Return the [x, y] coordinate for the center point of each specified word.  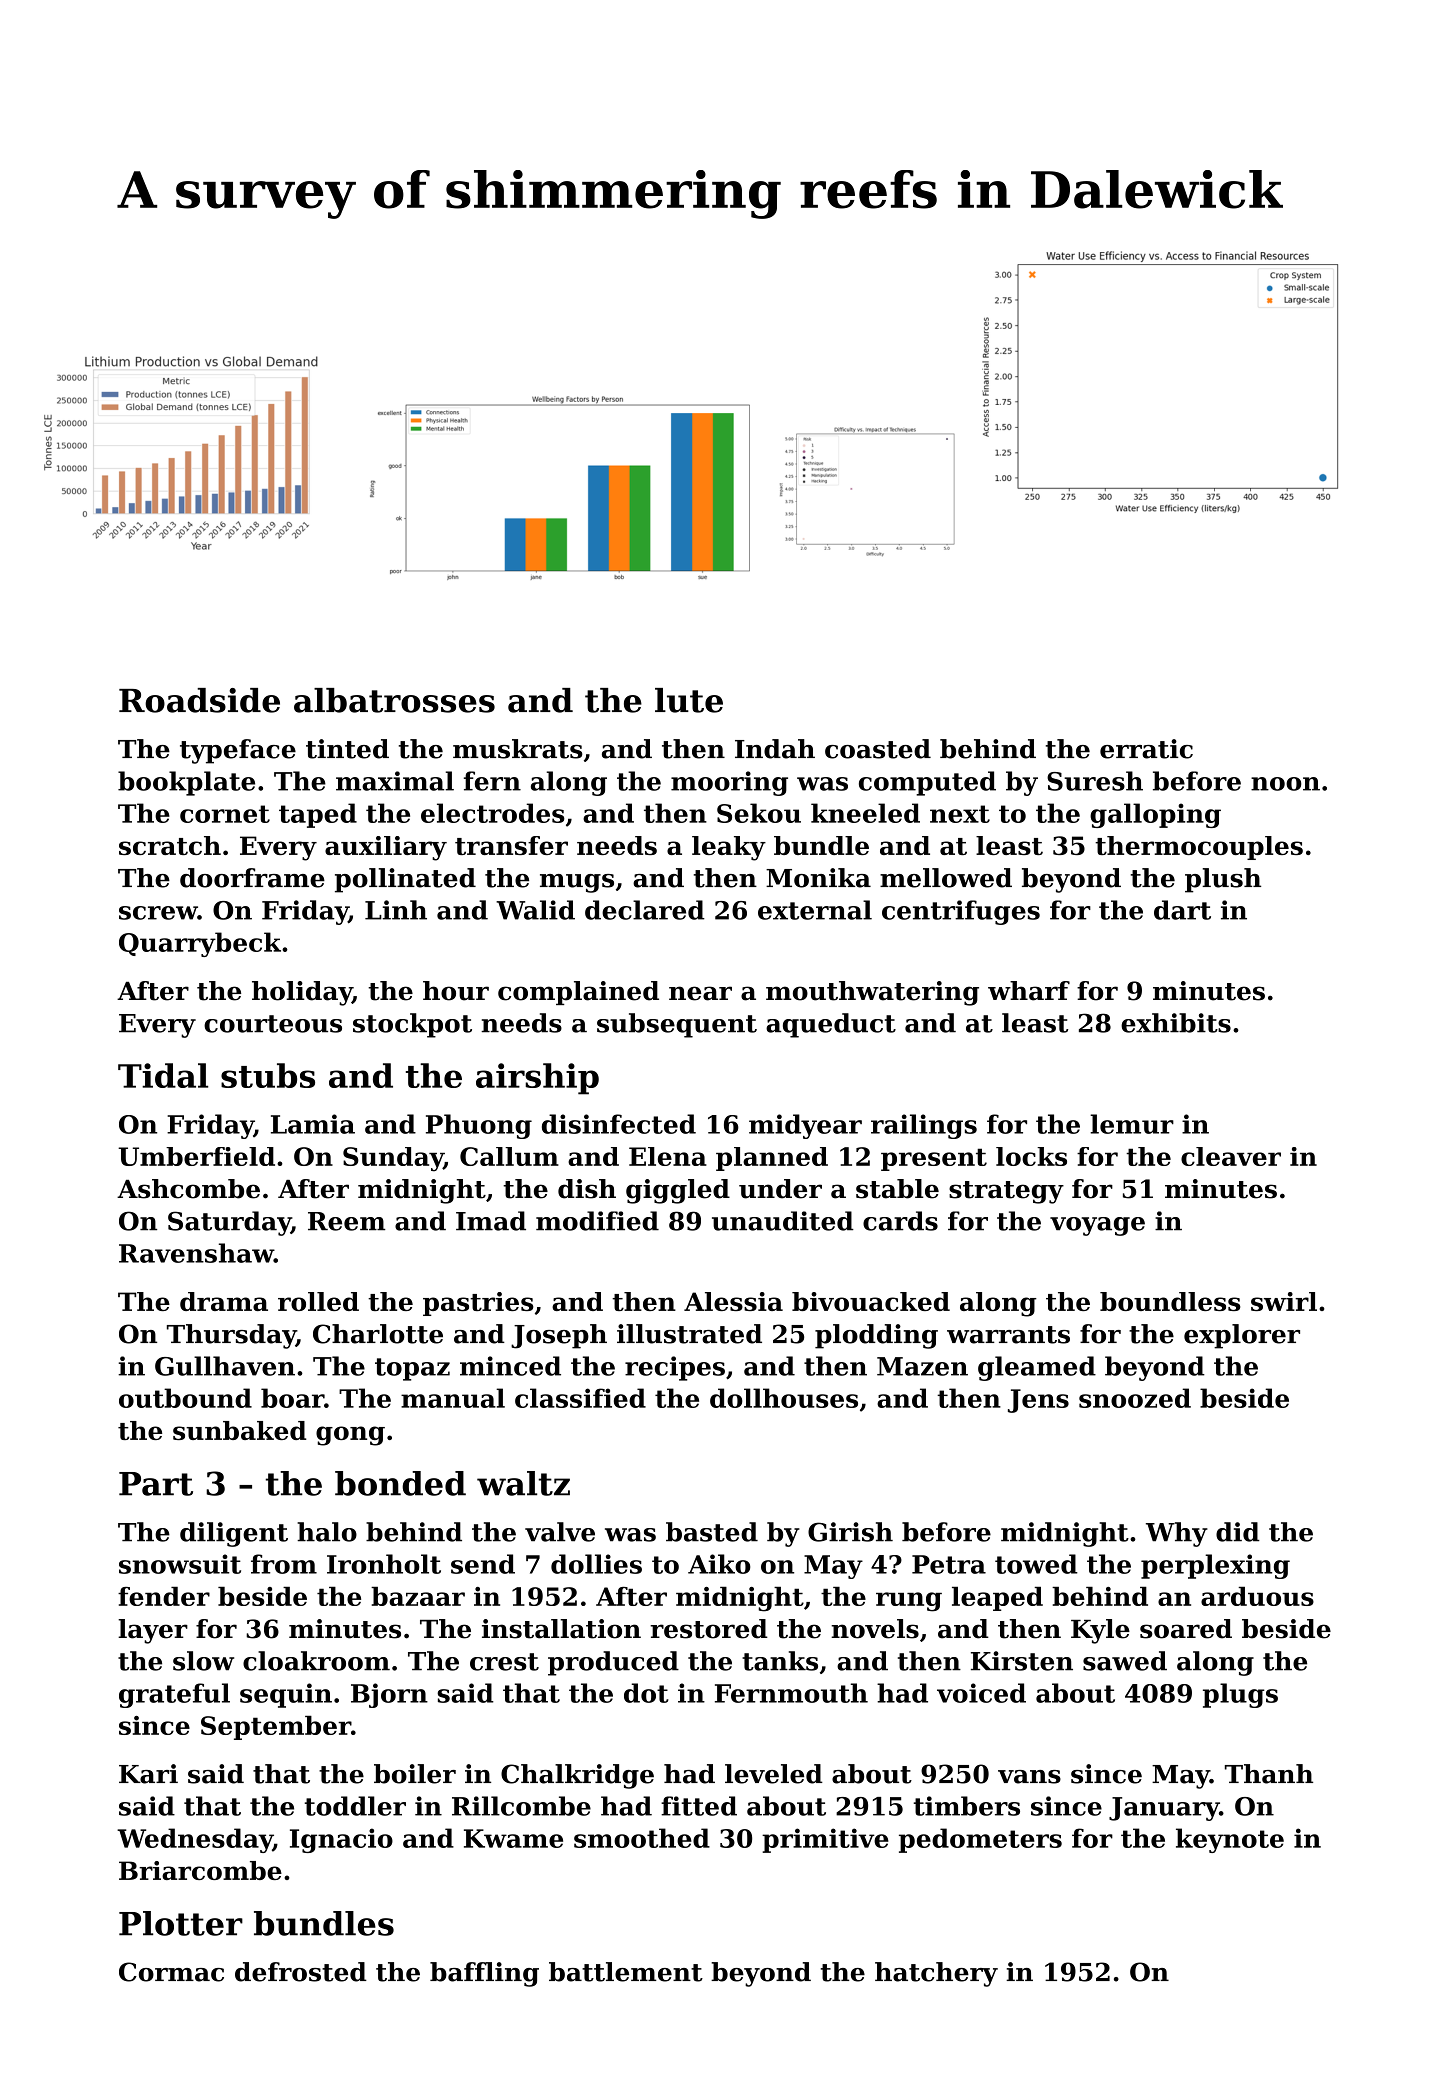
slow [203, 1661]
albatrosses [394, 700]
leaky [729, 848]
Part [156, 1484]
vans [1029, 1777]
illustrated [689, 1334]
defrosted [301, 1972]
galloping [1155, 815]
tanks [780, 1661]
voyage [1097, 1226]
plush [1223, 880]
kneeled [865, 813]
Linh [396, 910]
